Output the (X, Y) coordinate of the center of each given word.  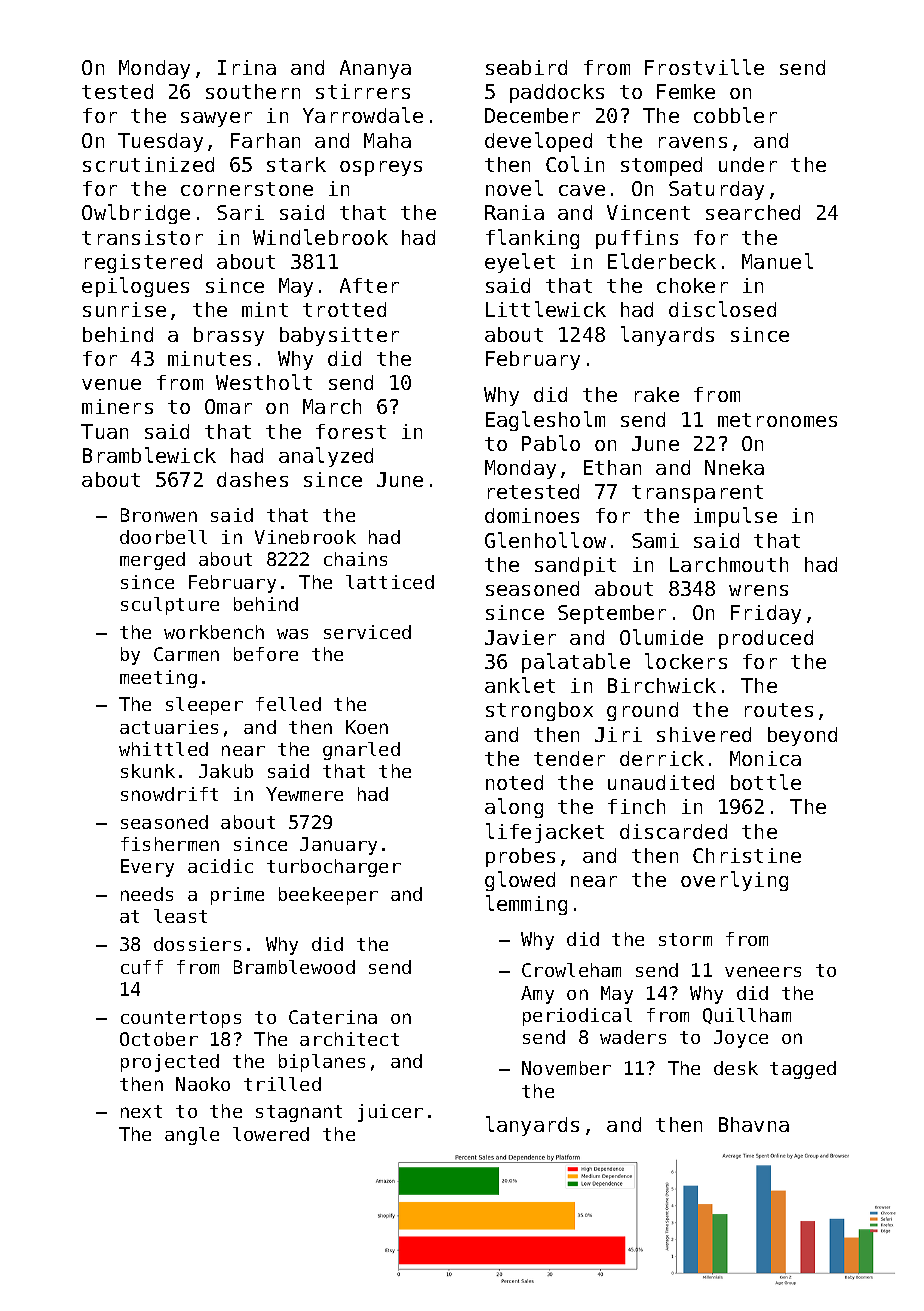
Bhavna (754, 1124)
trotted (344, 309)
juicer (390, 1113)
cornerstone (247, 189)
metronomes (777, 420)
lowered (271, 1134)
